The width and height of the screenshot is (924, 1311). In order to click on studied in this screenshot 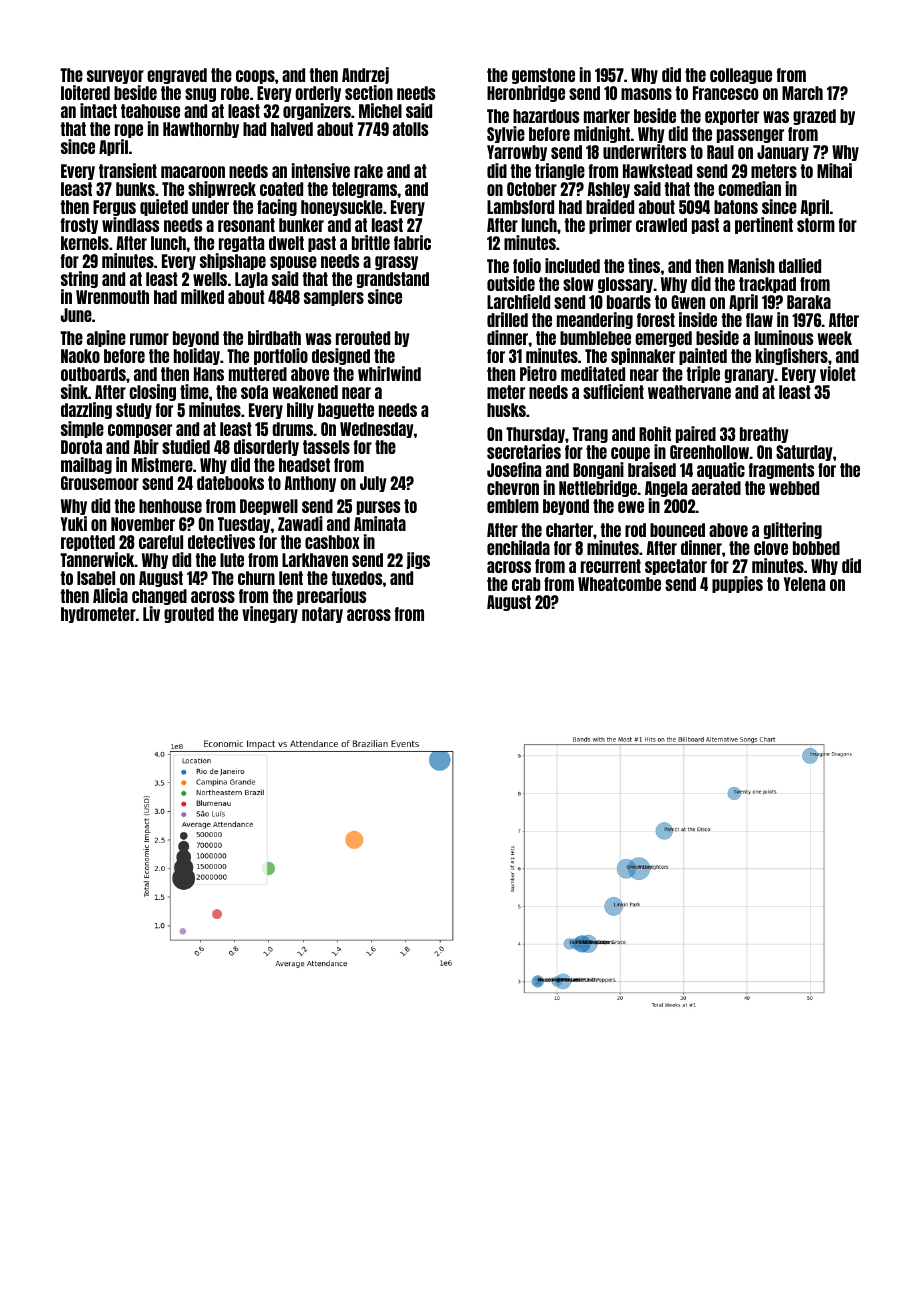, I will do `click(186, 446)`.
